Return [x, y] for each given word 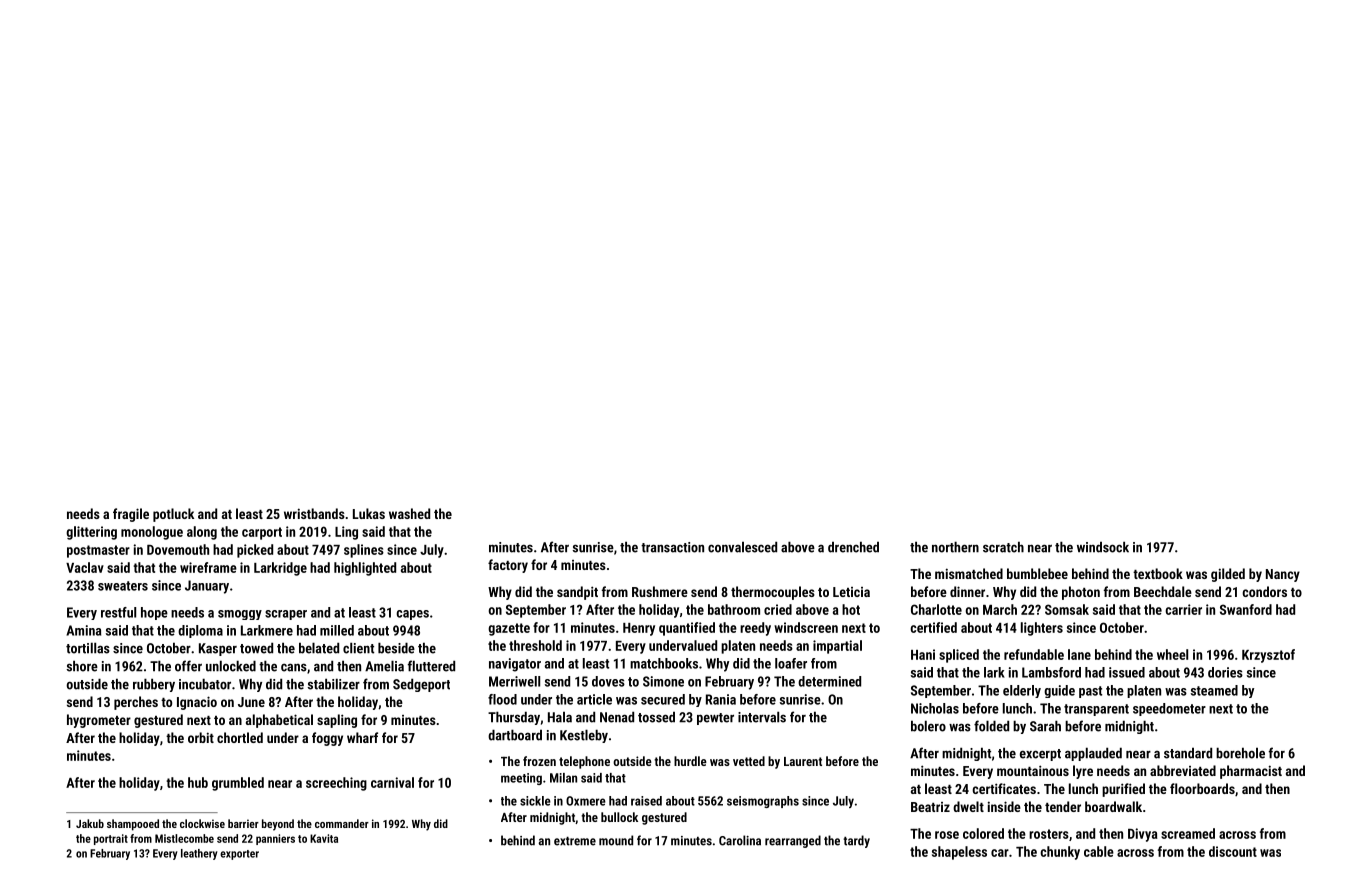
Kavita [324, 838]
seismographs [763, 802]
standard [1188, 753]
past [1090, 692]
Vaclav [85, 567]
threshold [535, 645]
